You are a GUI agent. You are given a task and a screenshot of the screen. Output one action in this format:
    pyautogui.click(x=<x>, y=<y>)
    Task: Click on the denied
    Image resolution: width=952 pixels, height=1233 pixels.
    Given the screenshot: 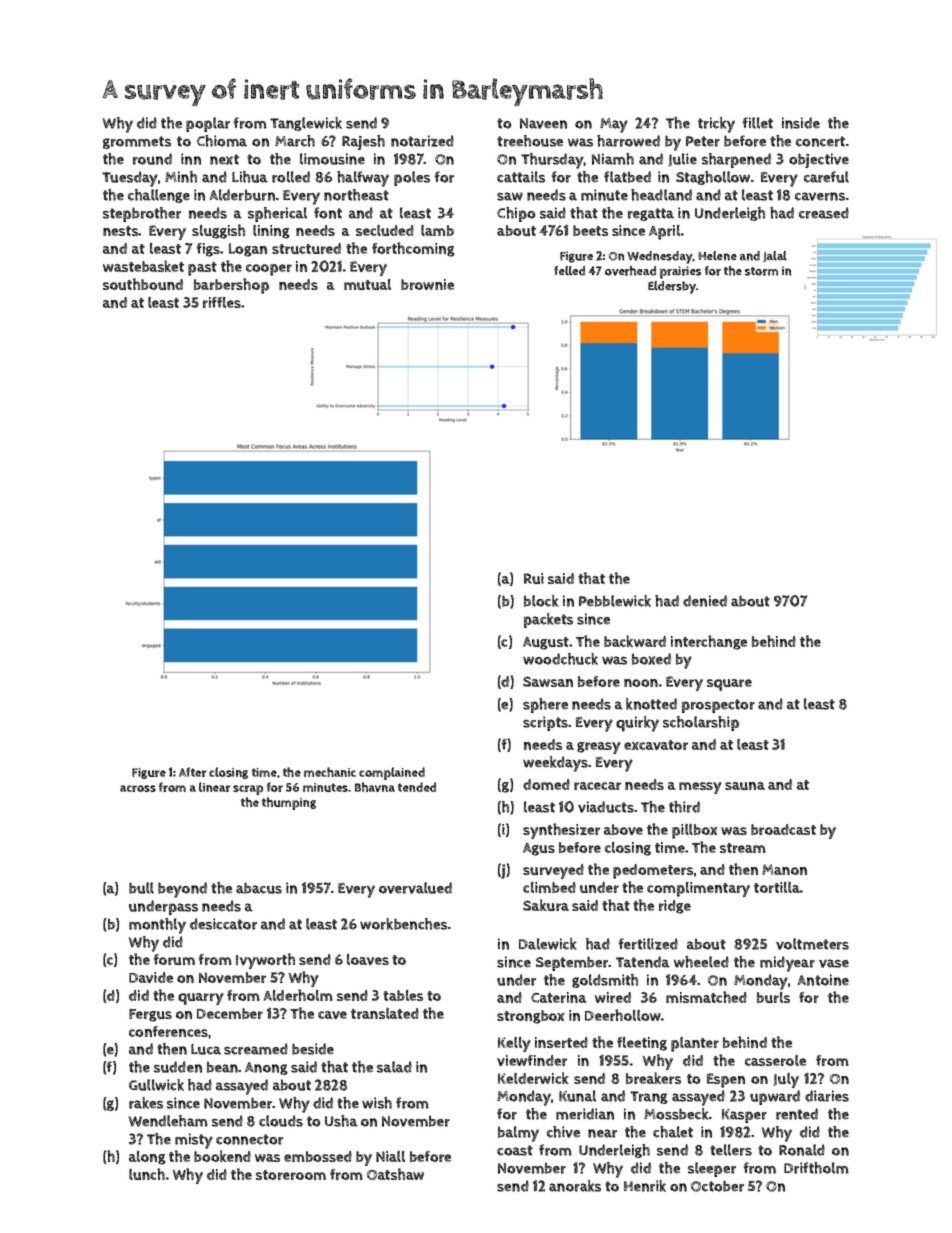 What is the action you would take?
    pyautogui.click(x=705, y=601)
